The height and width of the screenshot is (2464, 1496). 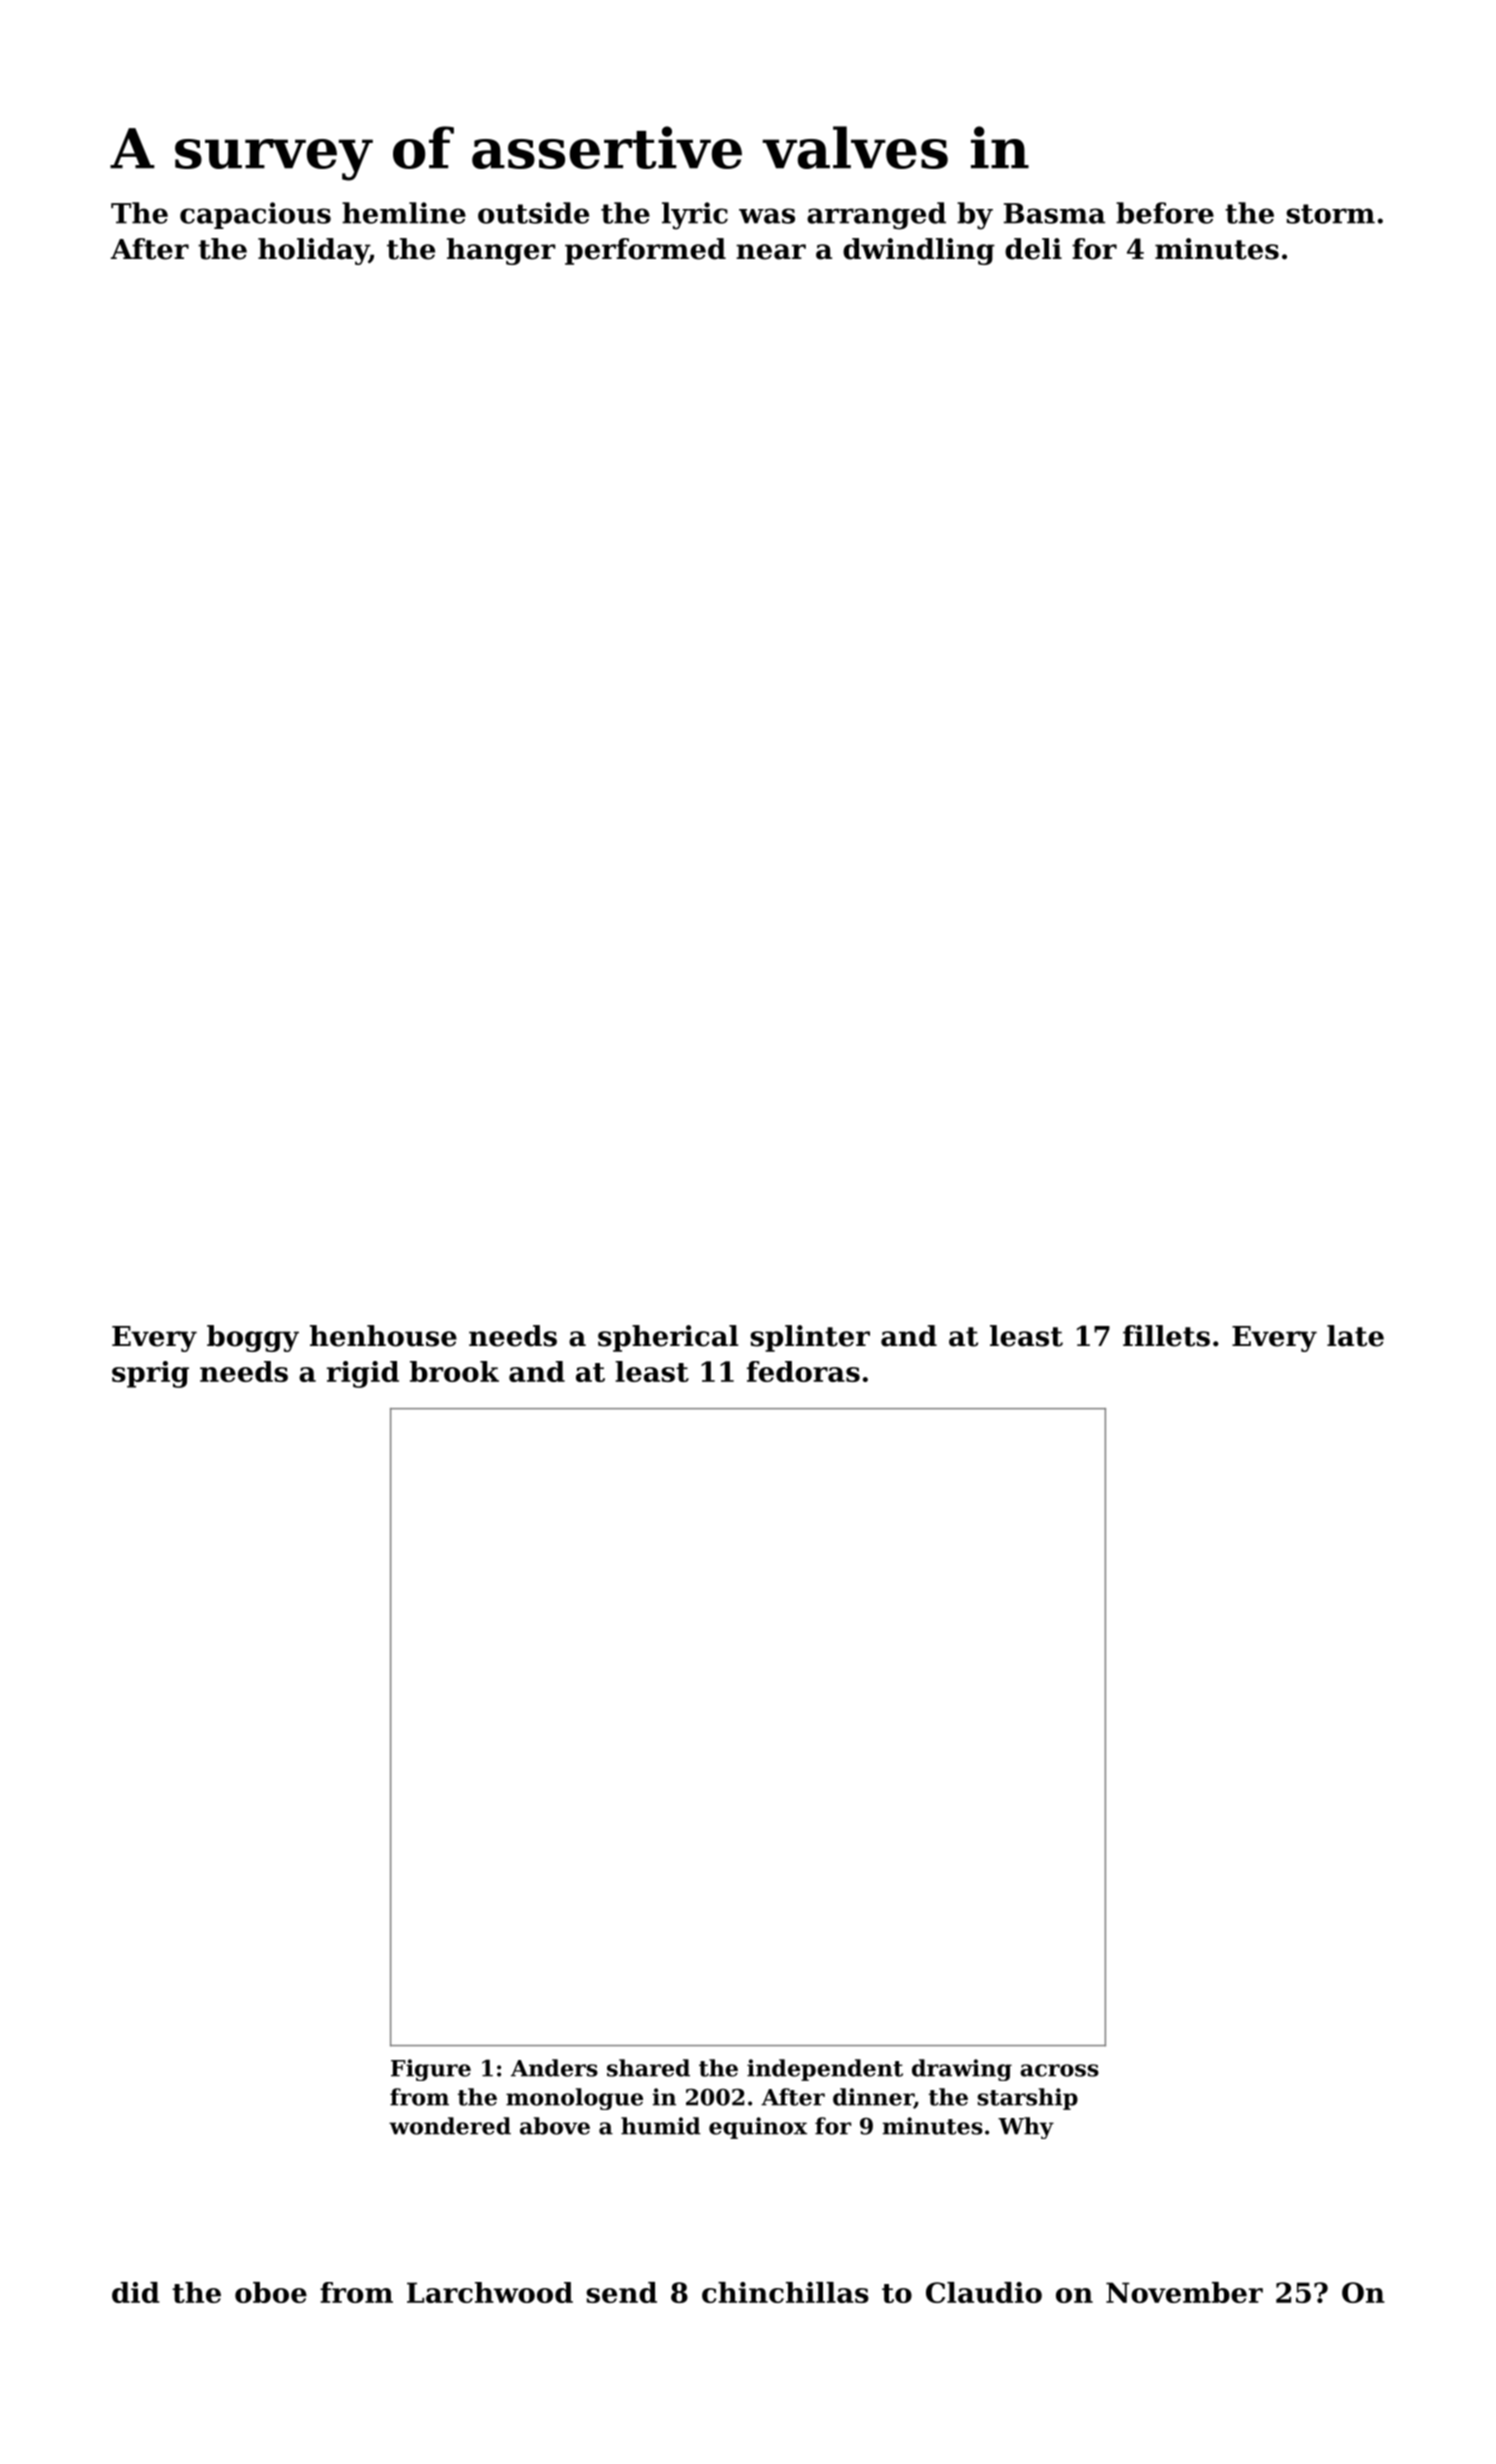 I want to click on boggy, so click(x=253, y=1338).
